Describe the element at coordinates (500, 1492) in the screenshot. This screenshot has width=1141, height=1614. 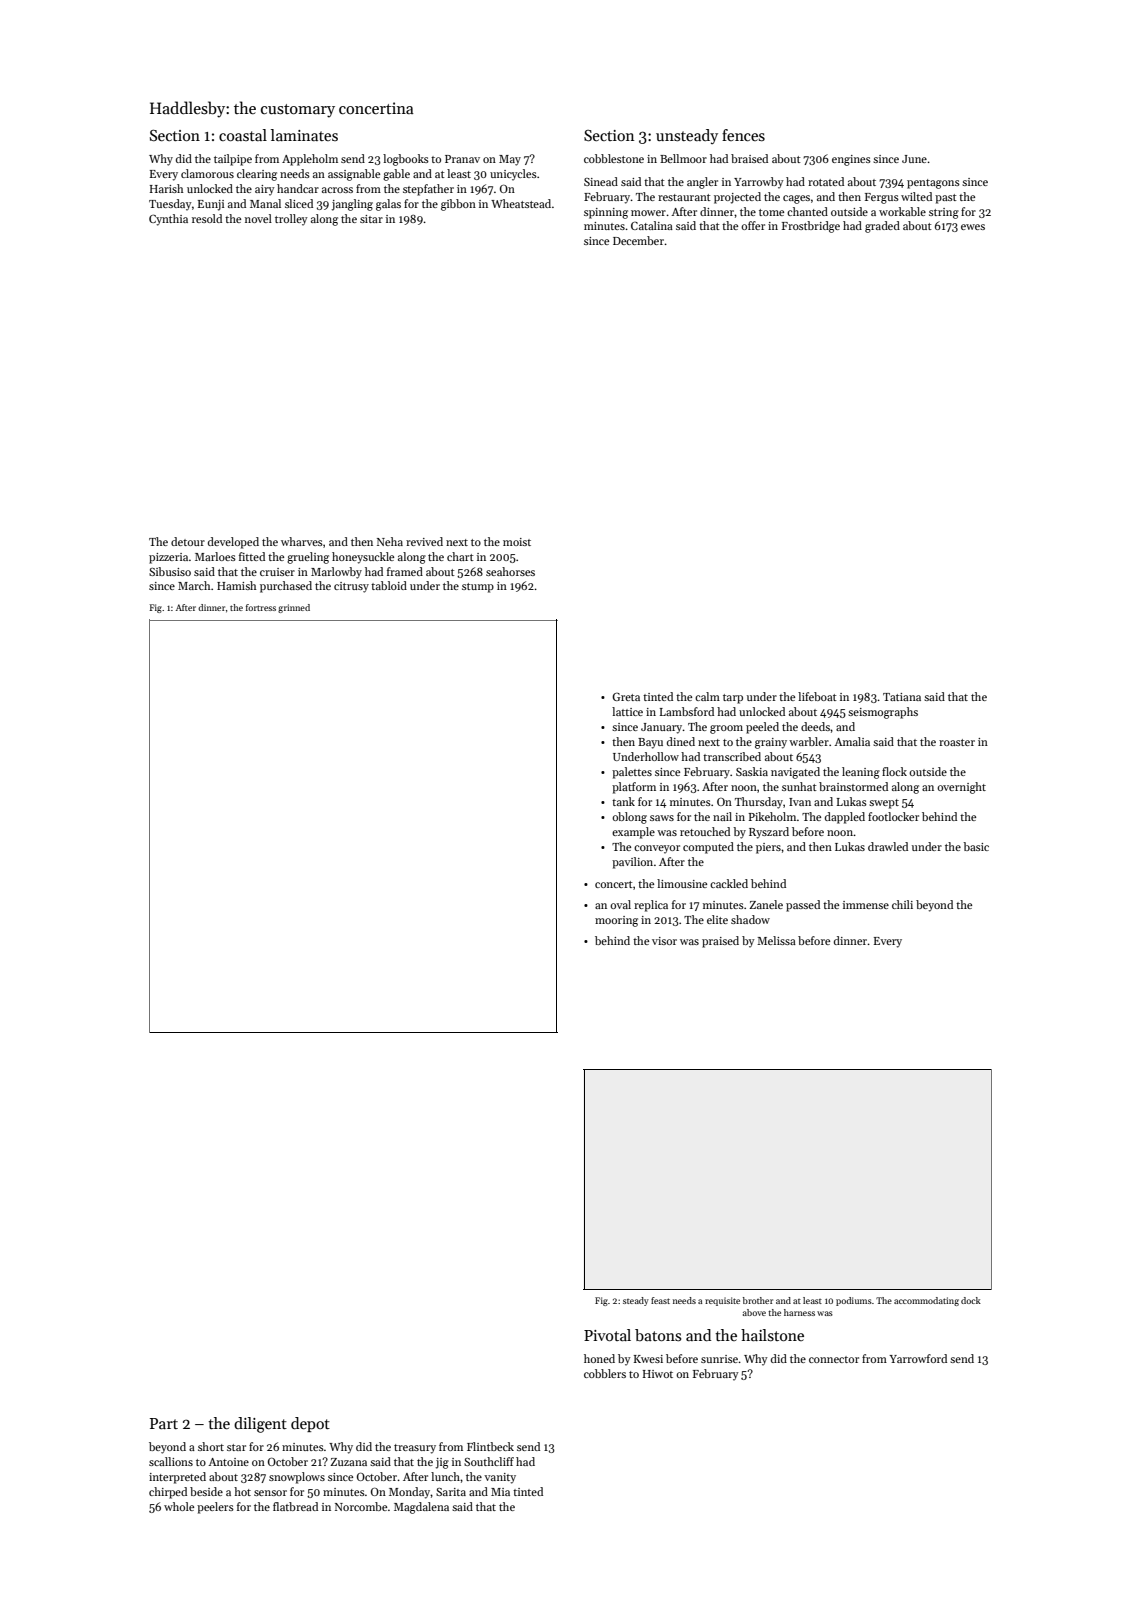
I see `Mia` at that location.
